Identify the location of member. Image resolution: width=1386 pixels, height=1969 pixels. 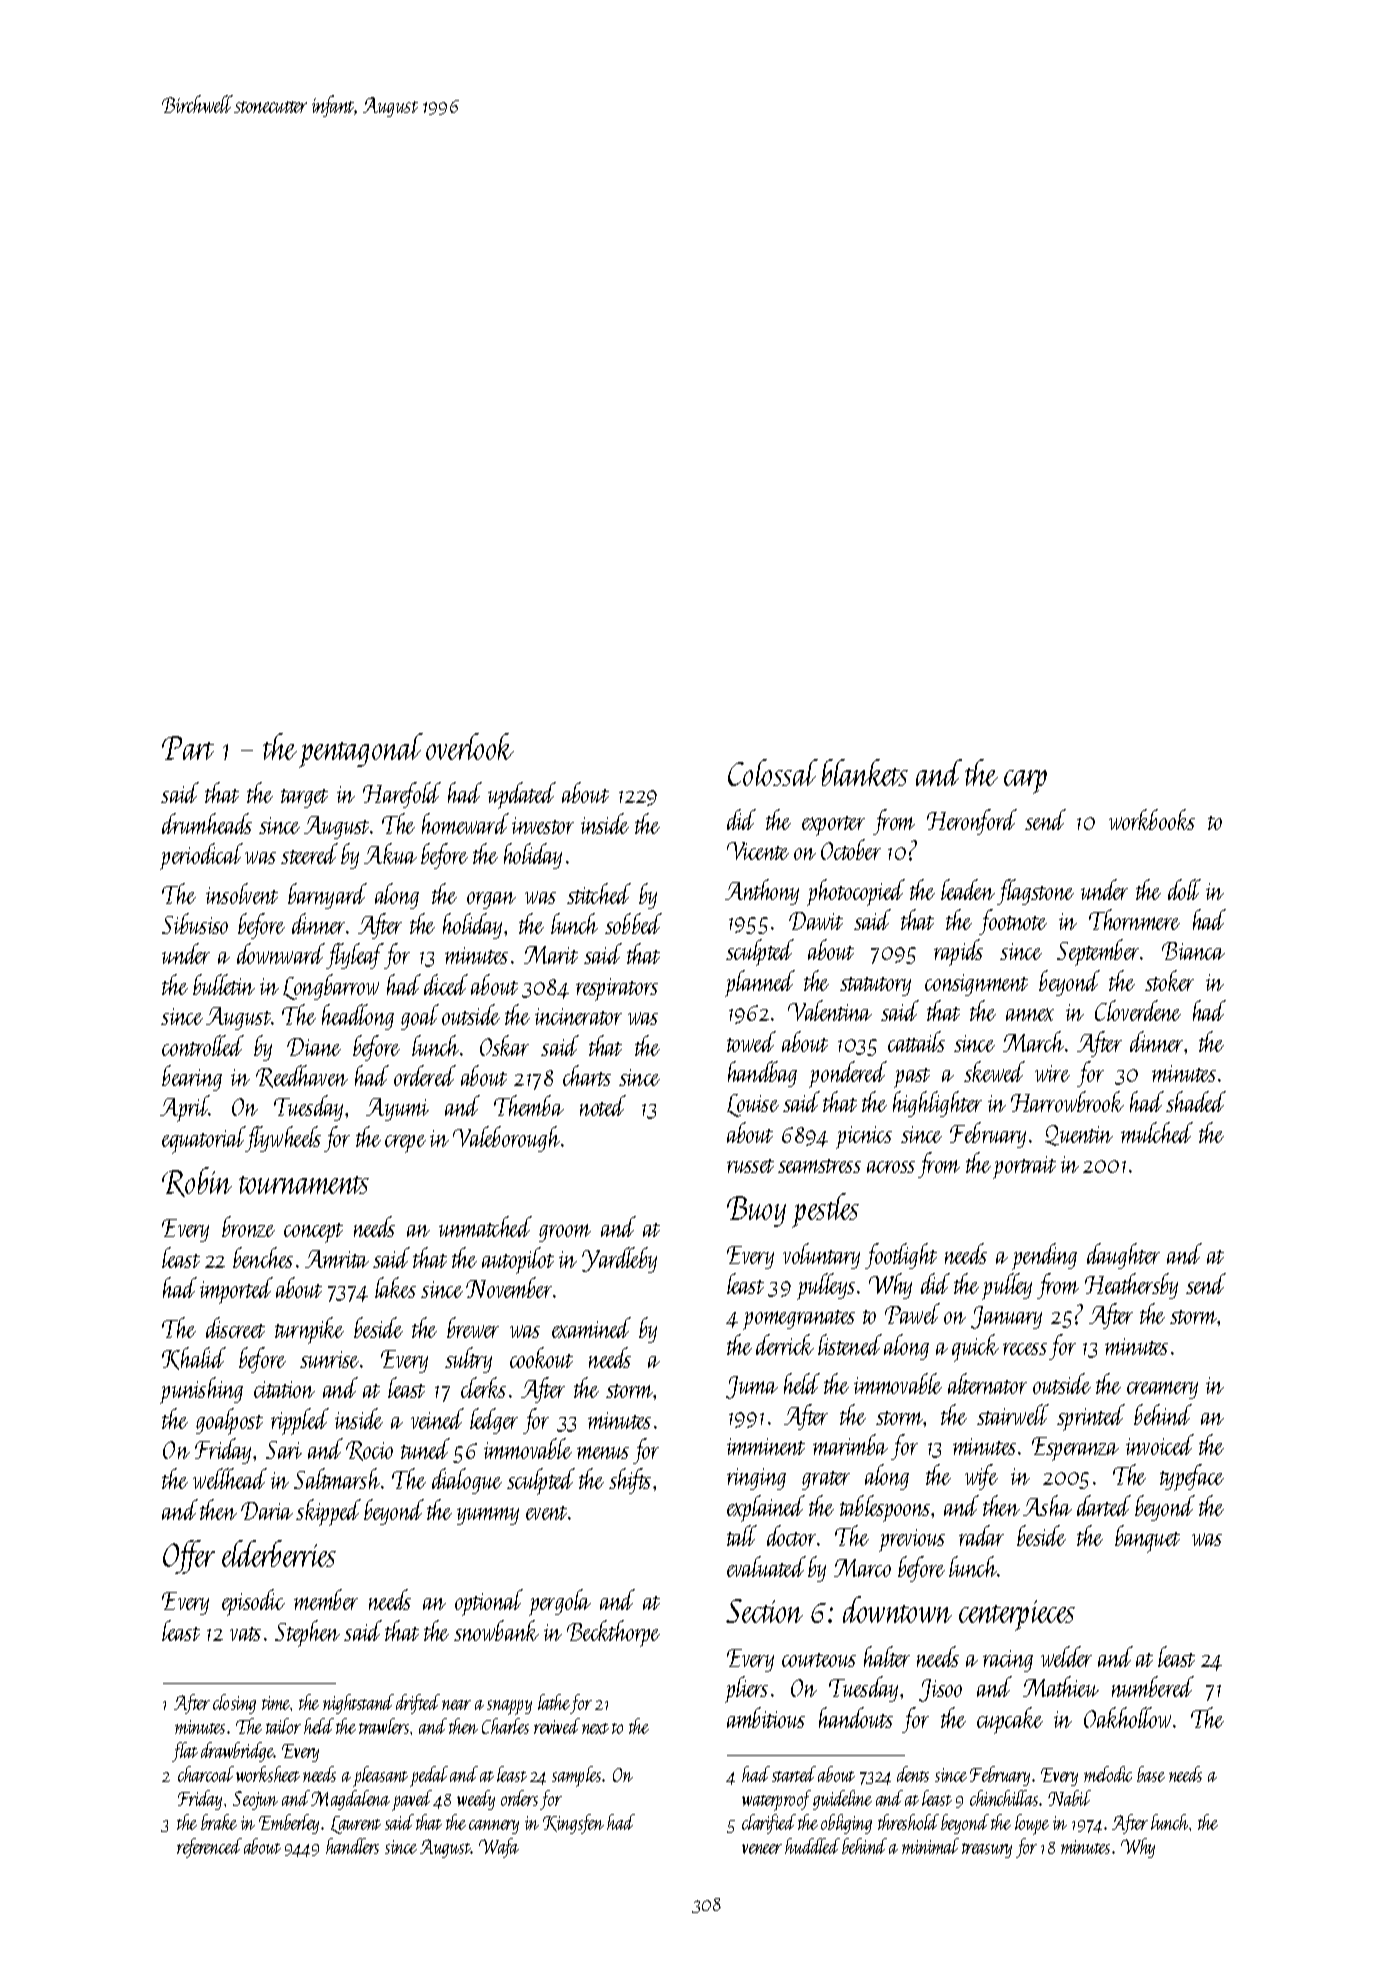
(326, 1599).
